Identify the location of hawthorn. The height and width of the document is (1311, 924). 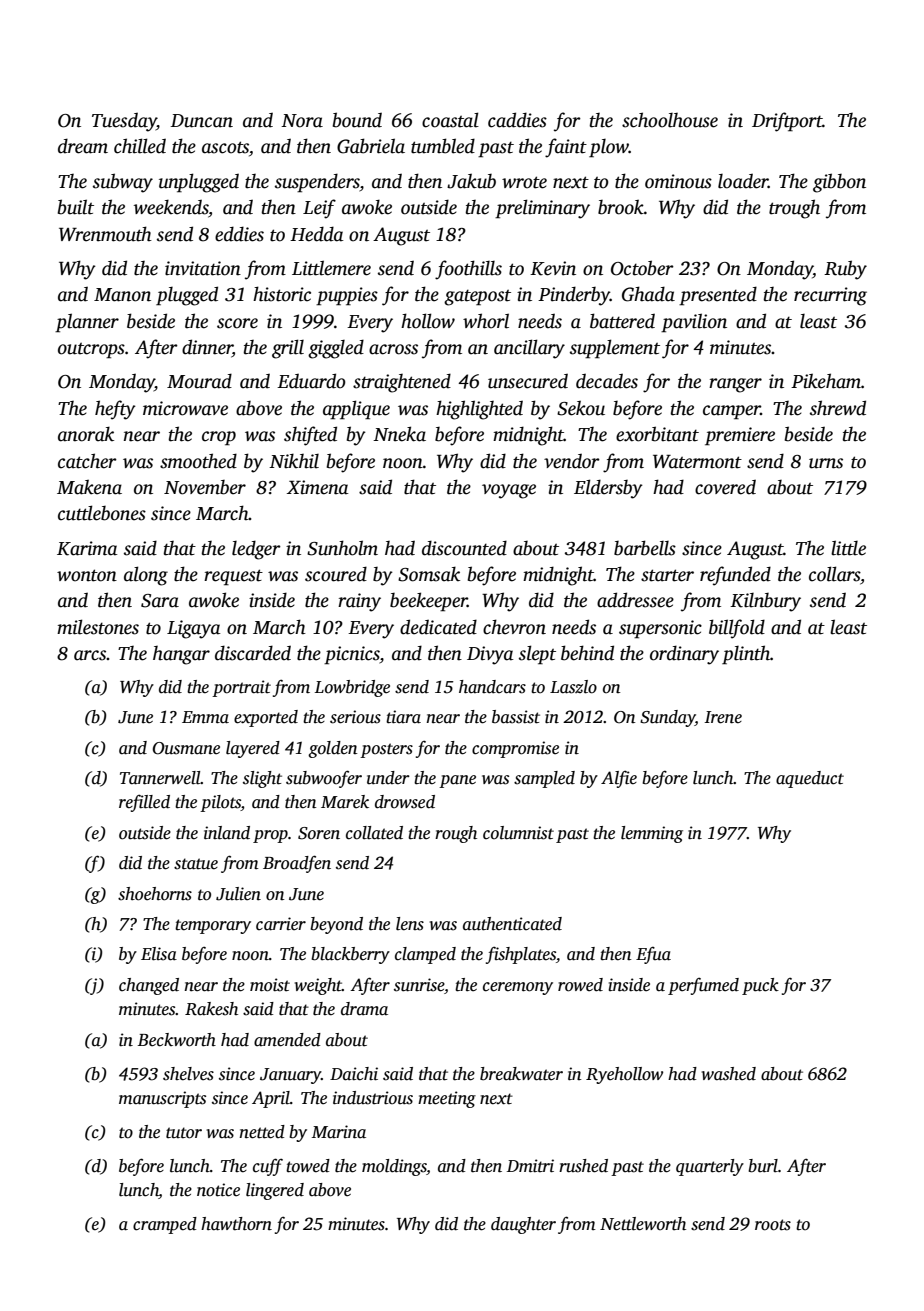
(236, 1224).
